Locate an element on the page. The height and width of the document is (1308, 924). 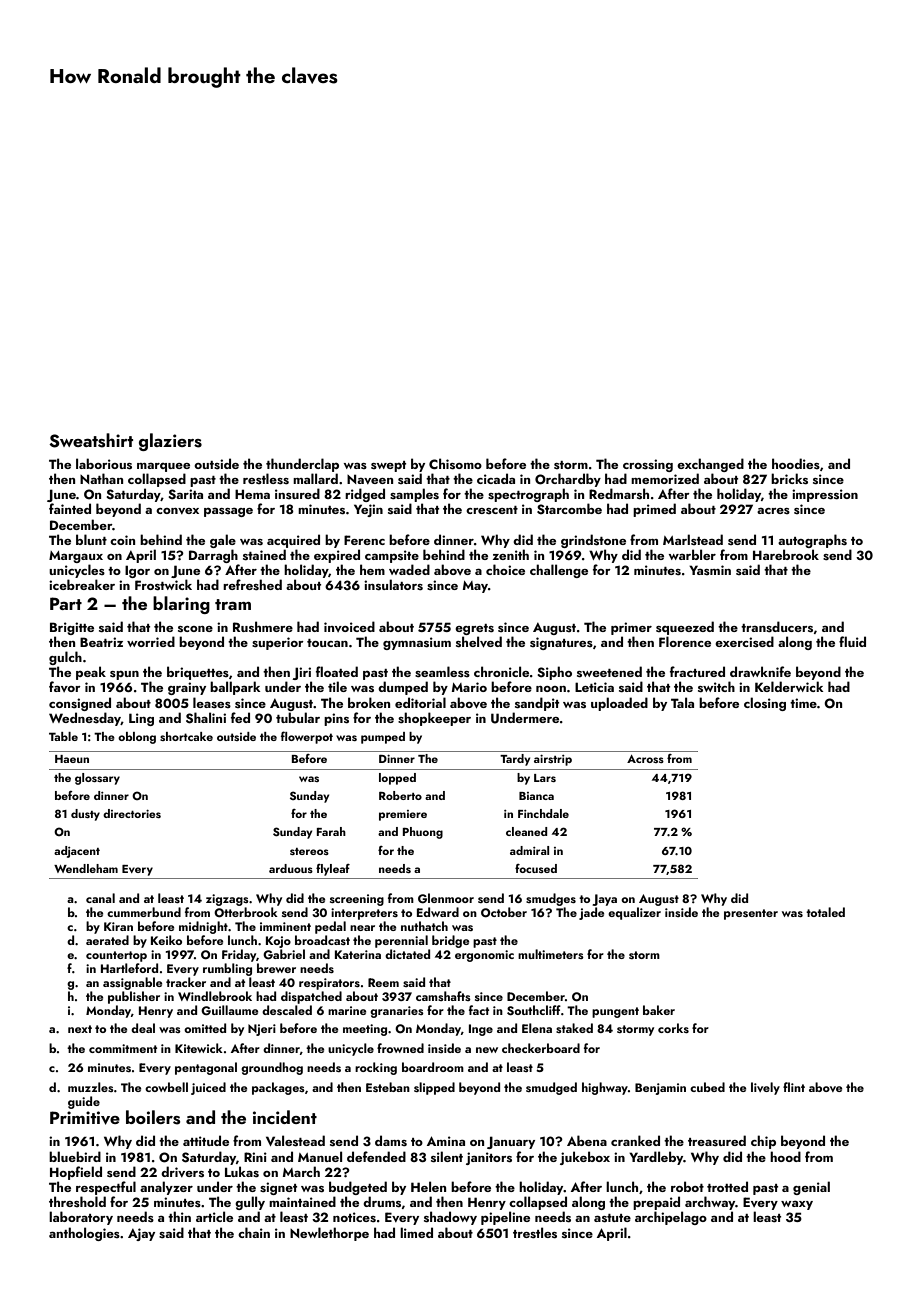
samples is located at coordinates (414, 495).
